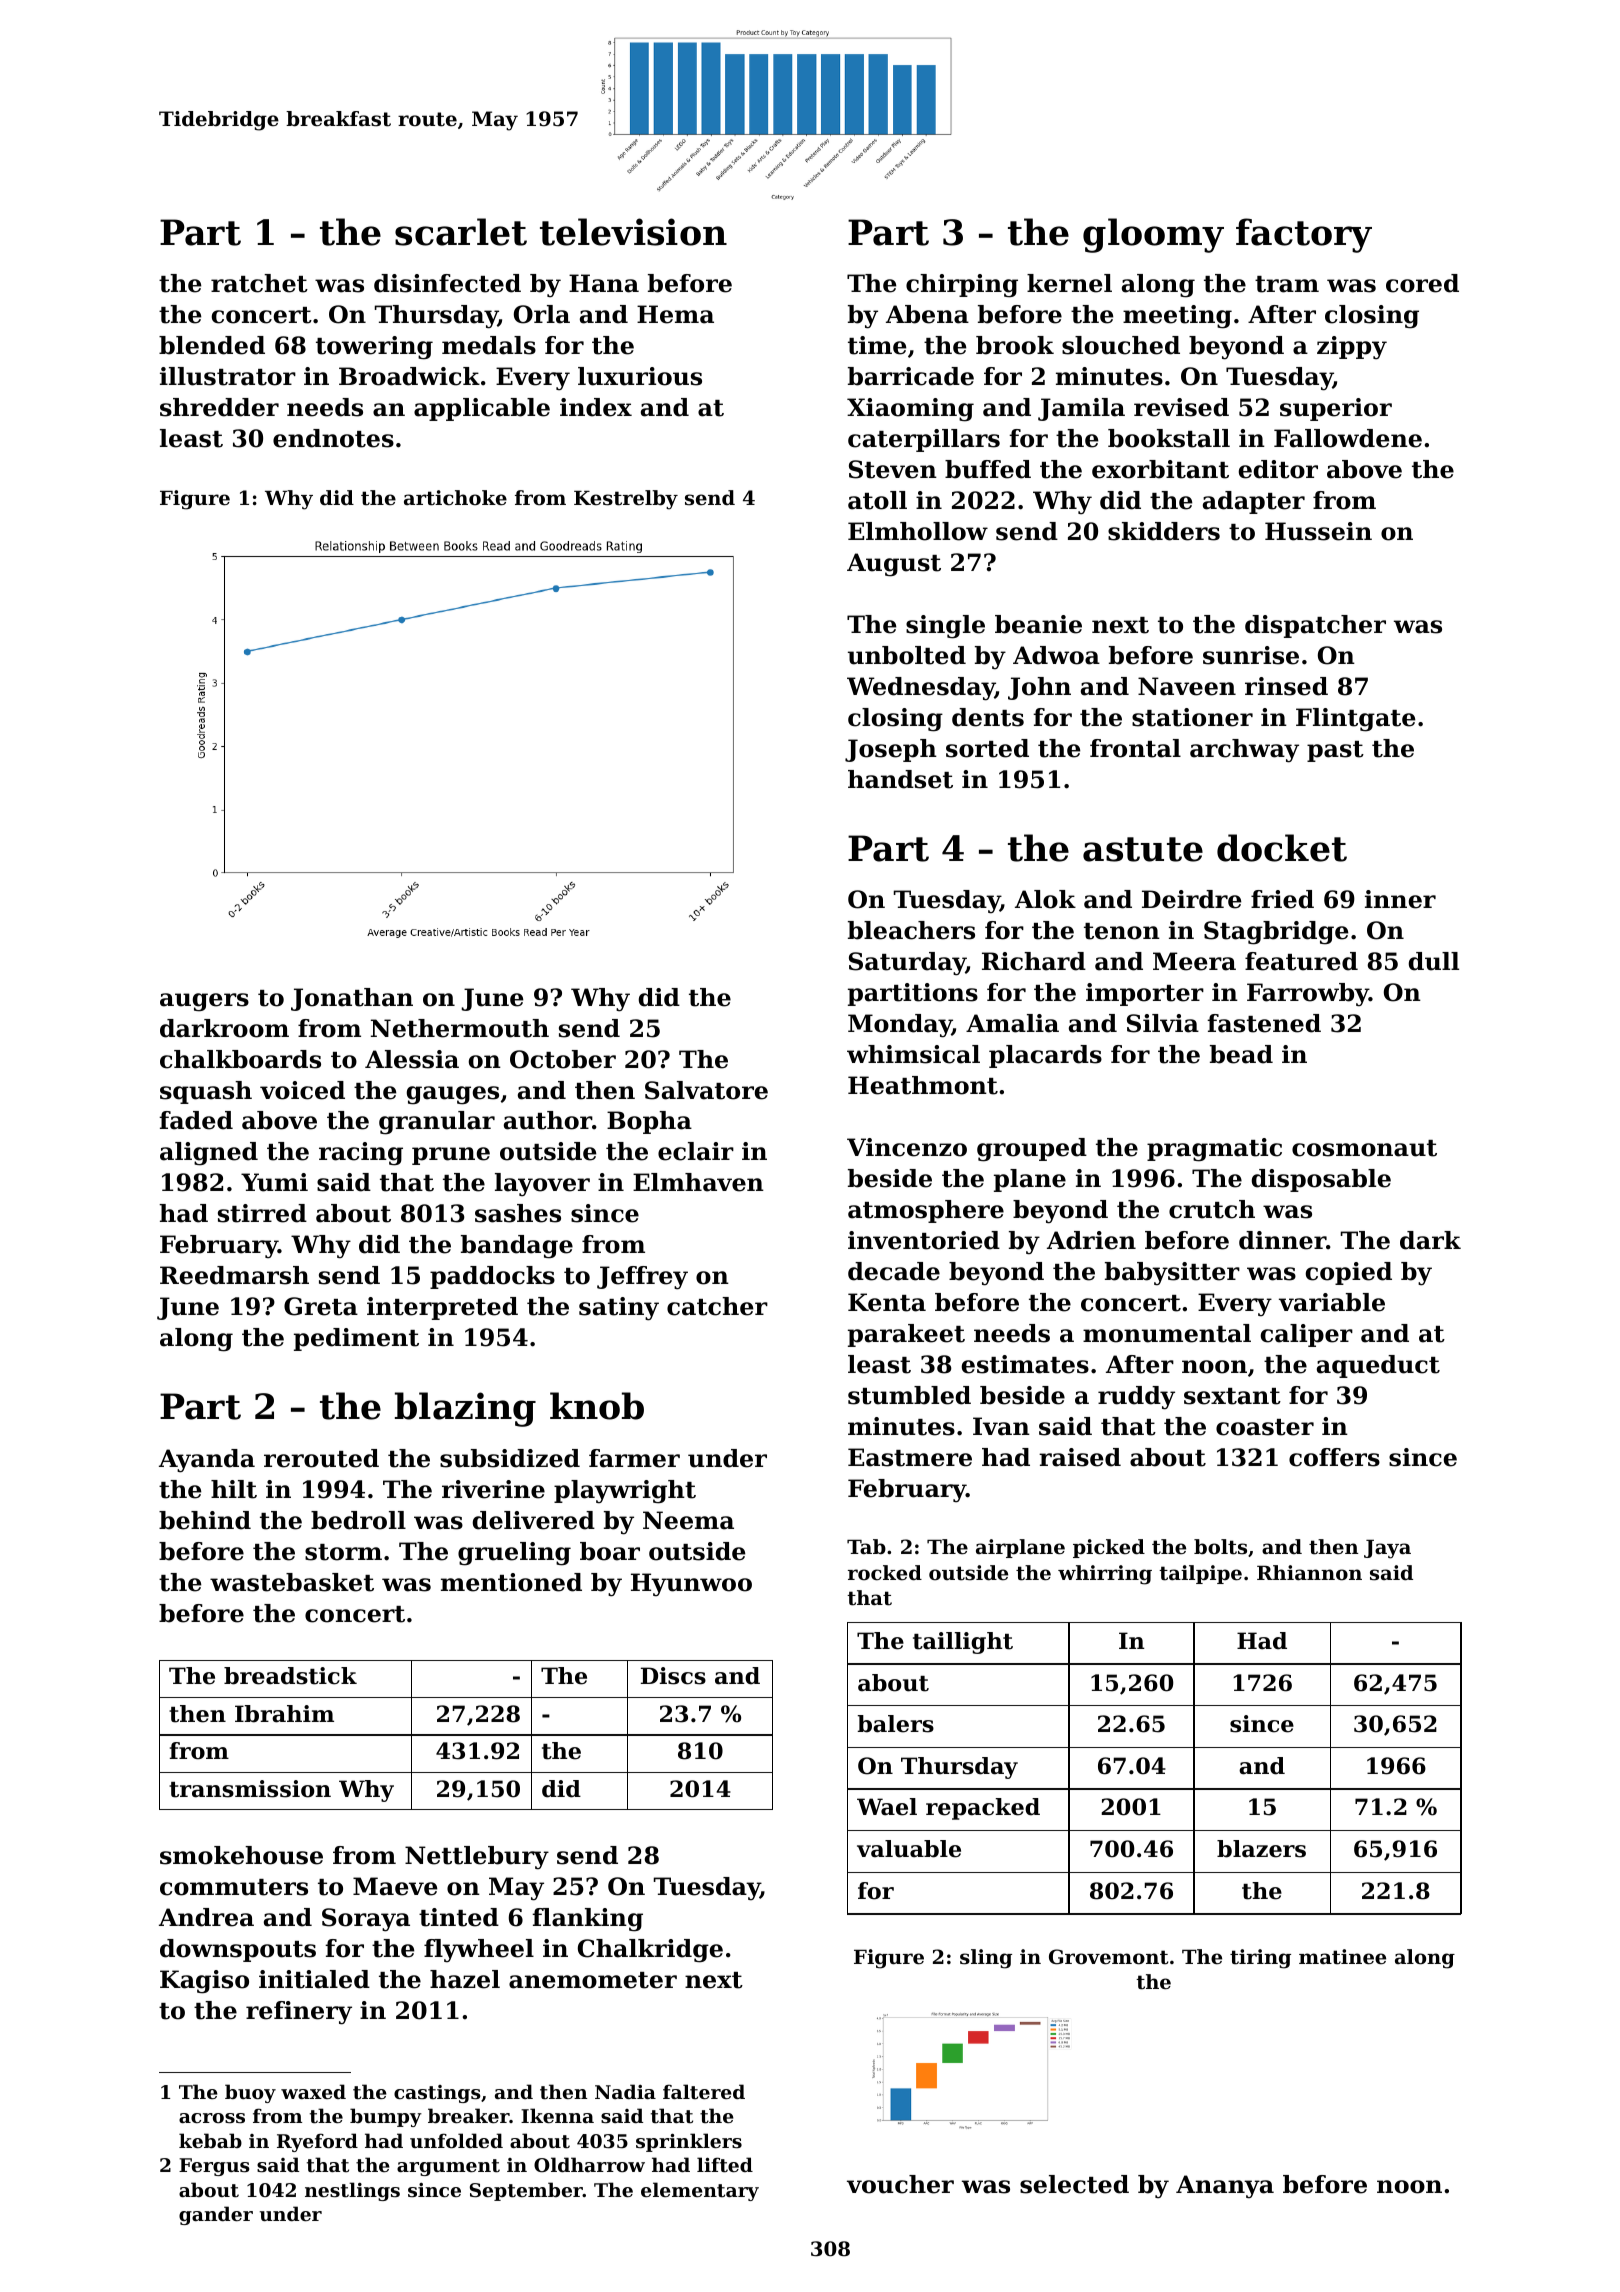 The image size is (1620, 2292). Describe the element at coordinates (1304, 235) in the screenshot. I see `factory` at that location.
